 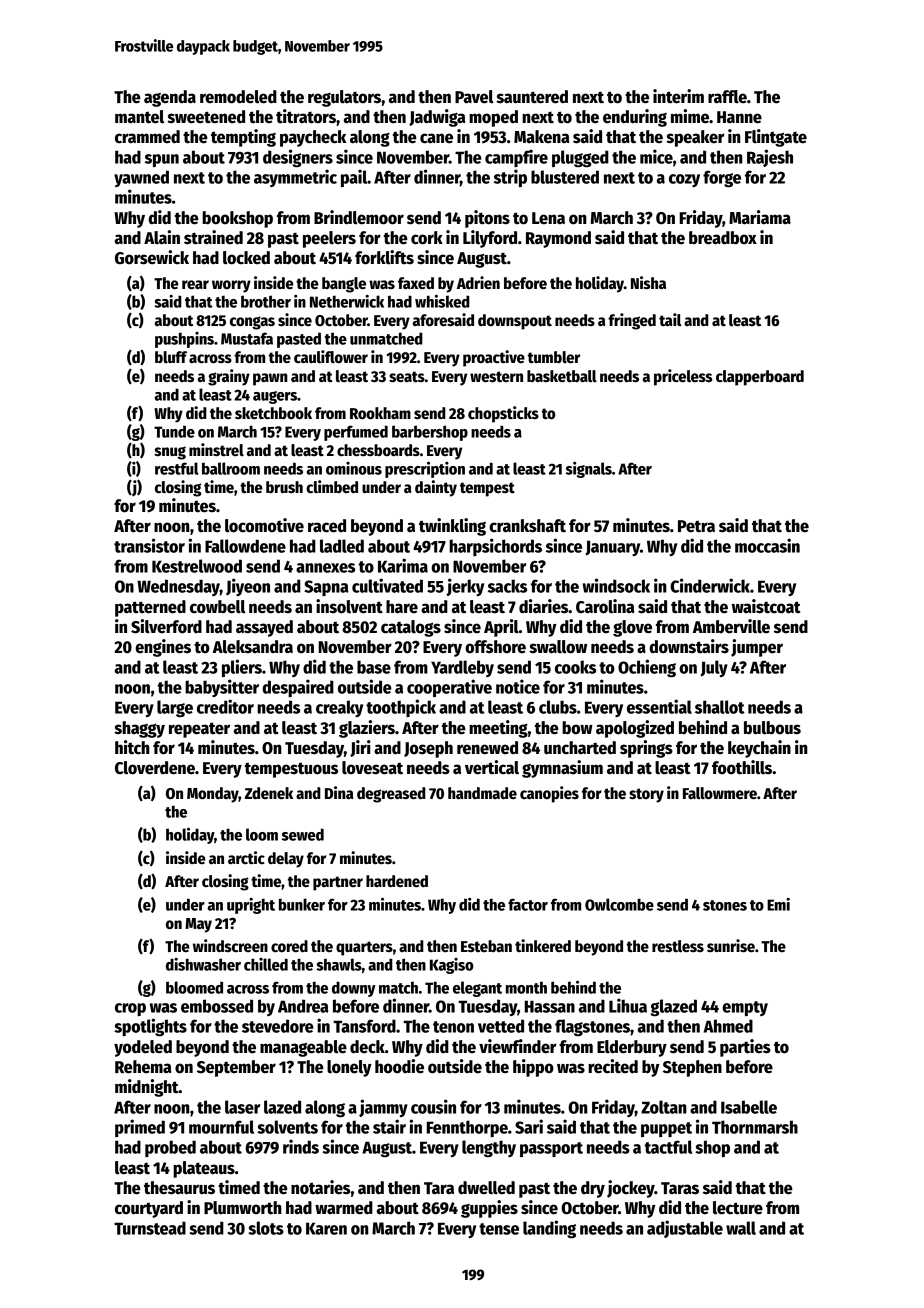 I want to click on thesaurus, so click(x=179, y=1188).
